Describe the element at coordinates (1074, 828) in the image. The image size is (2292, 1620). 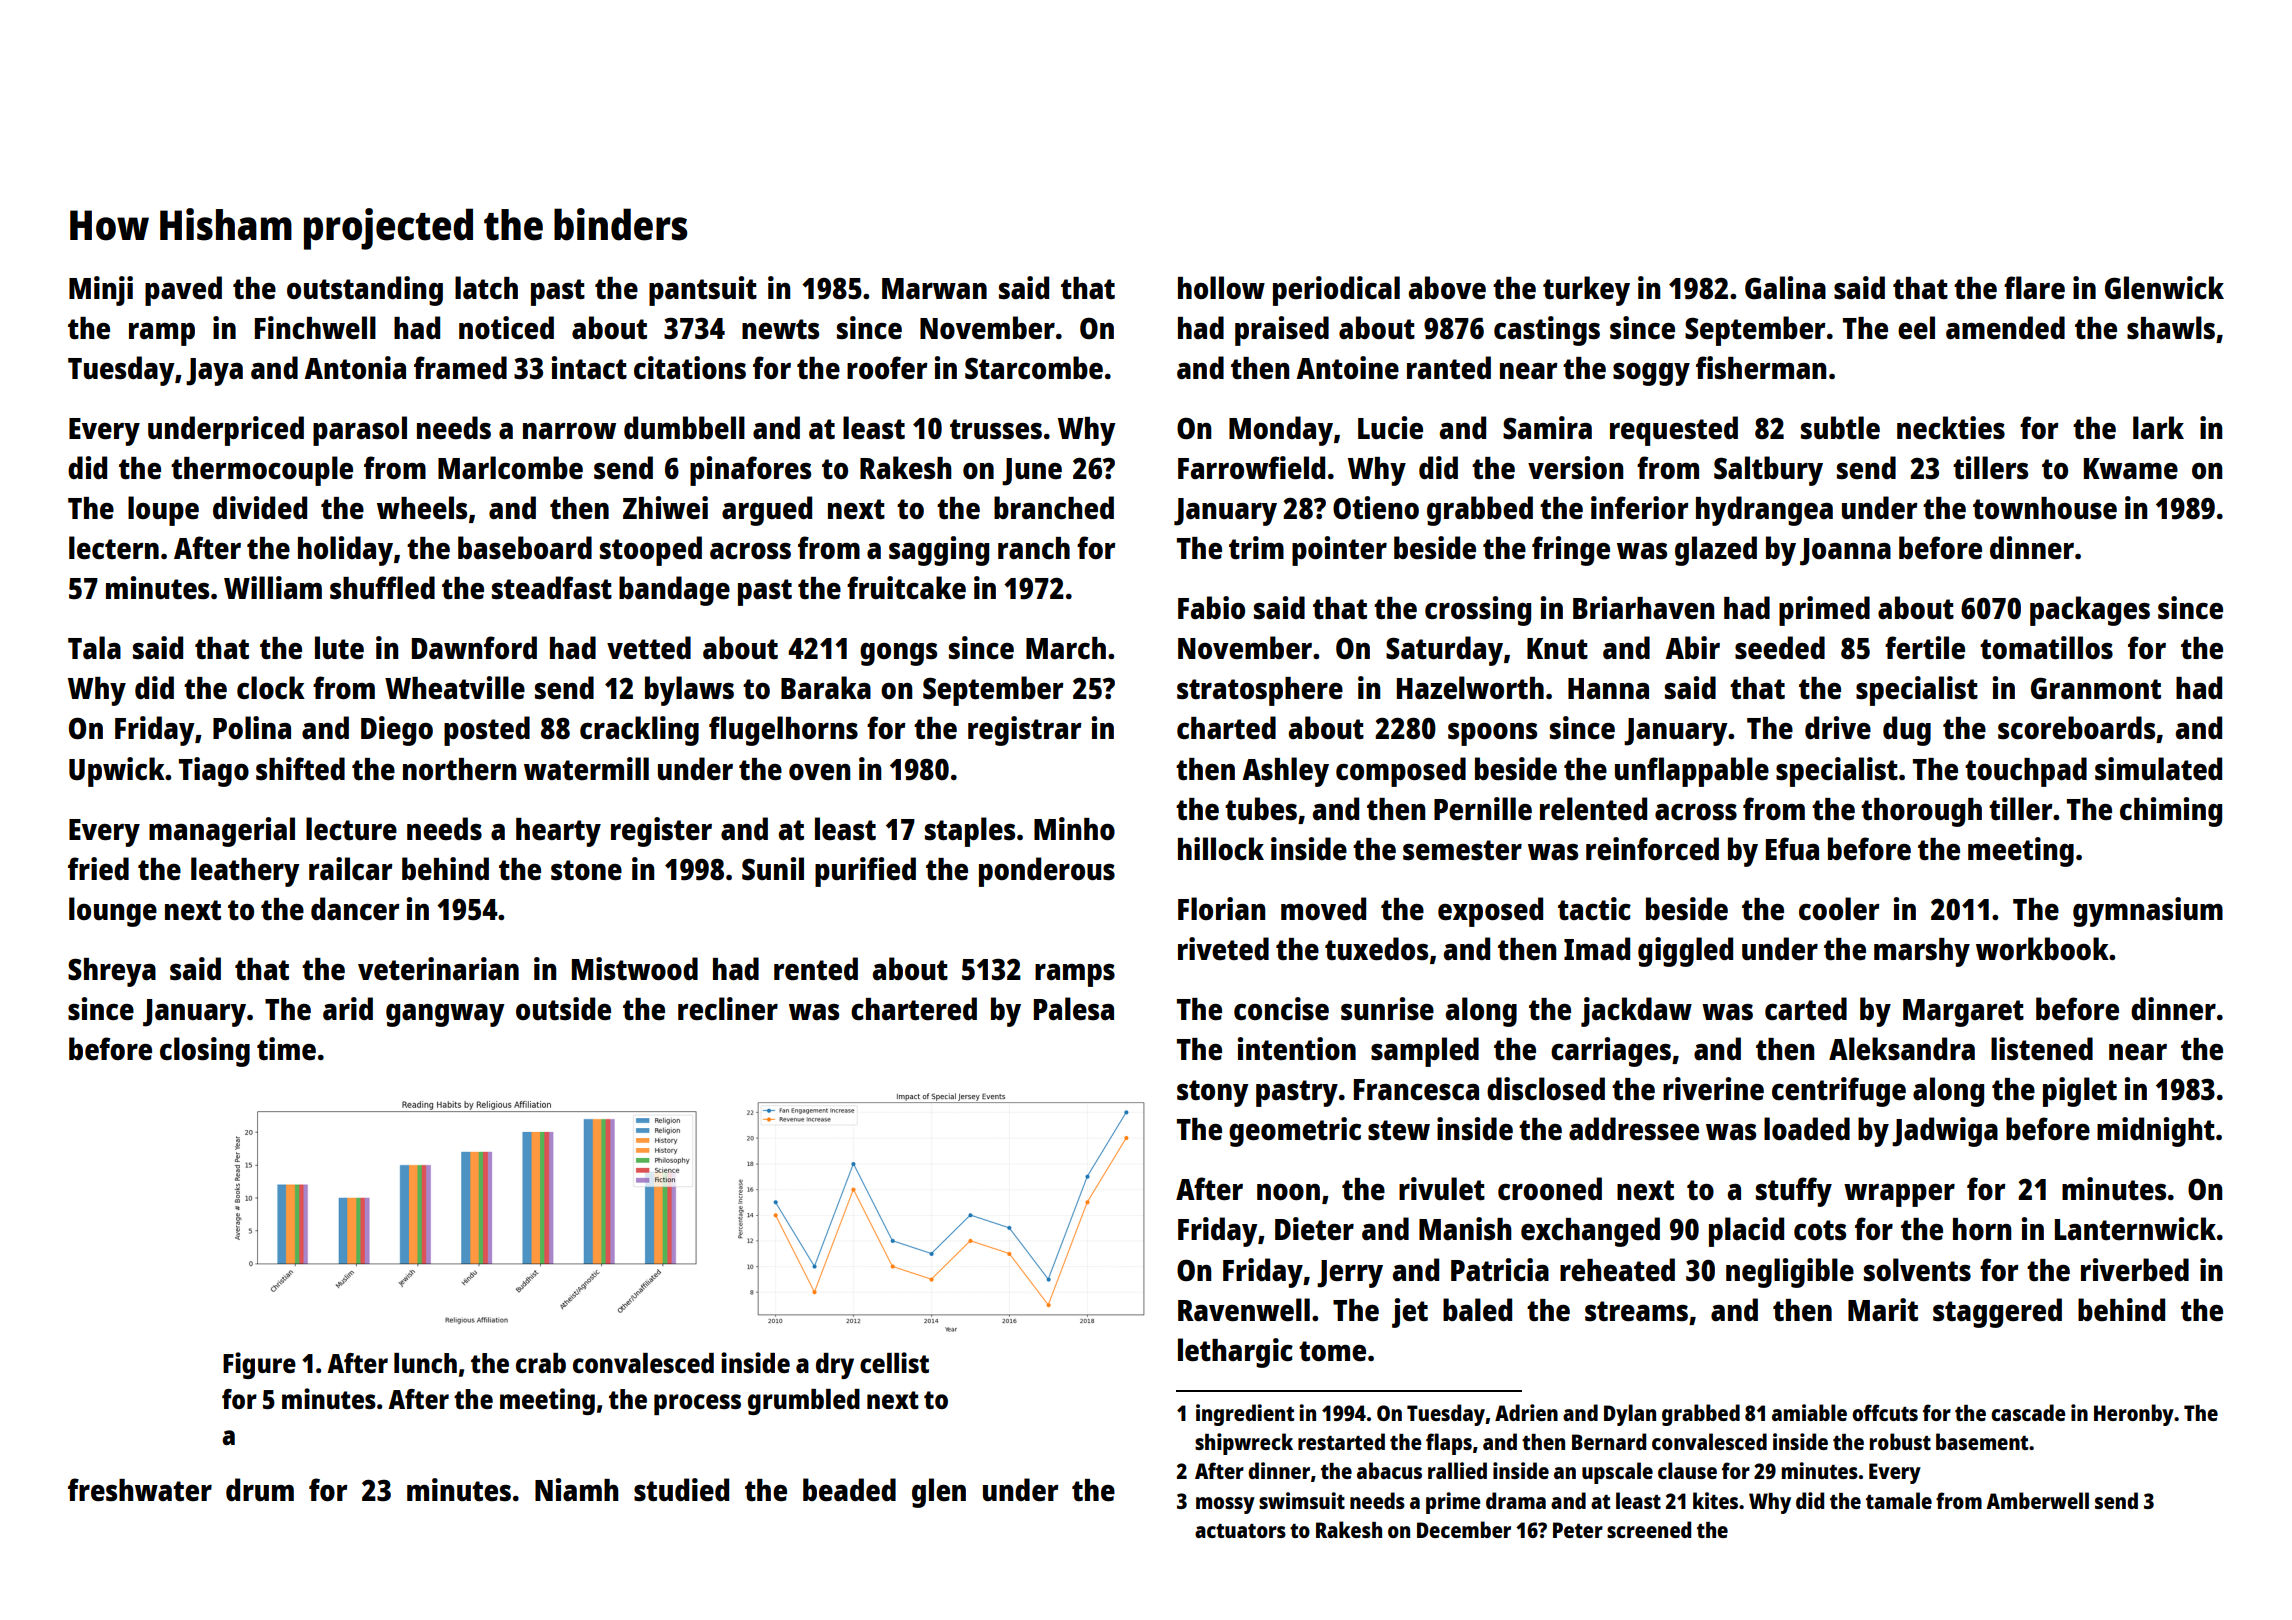
I see `Minho` at that location.
